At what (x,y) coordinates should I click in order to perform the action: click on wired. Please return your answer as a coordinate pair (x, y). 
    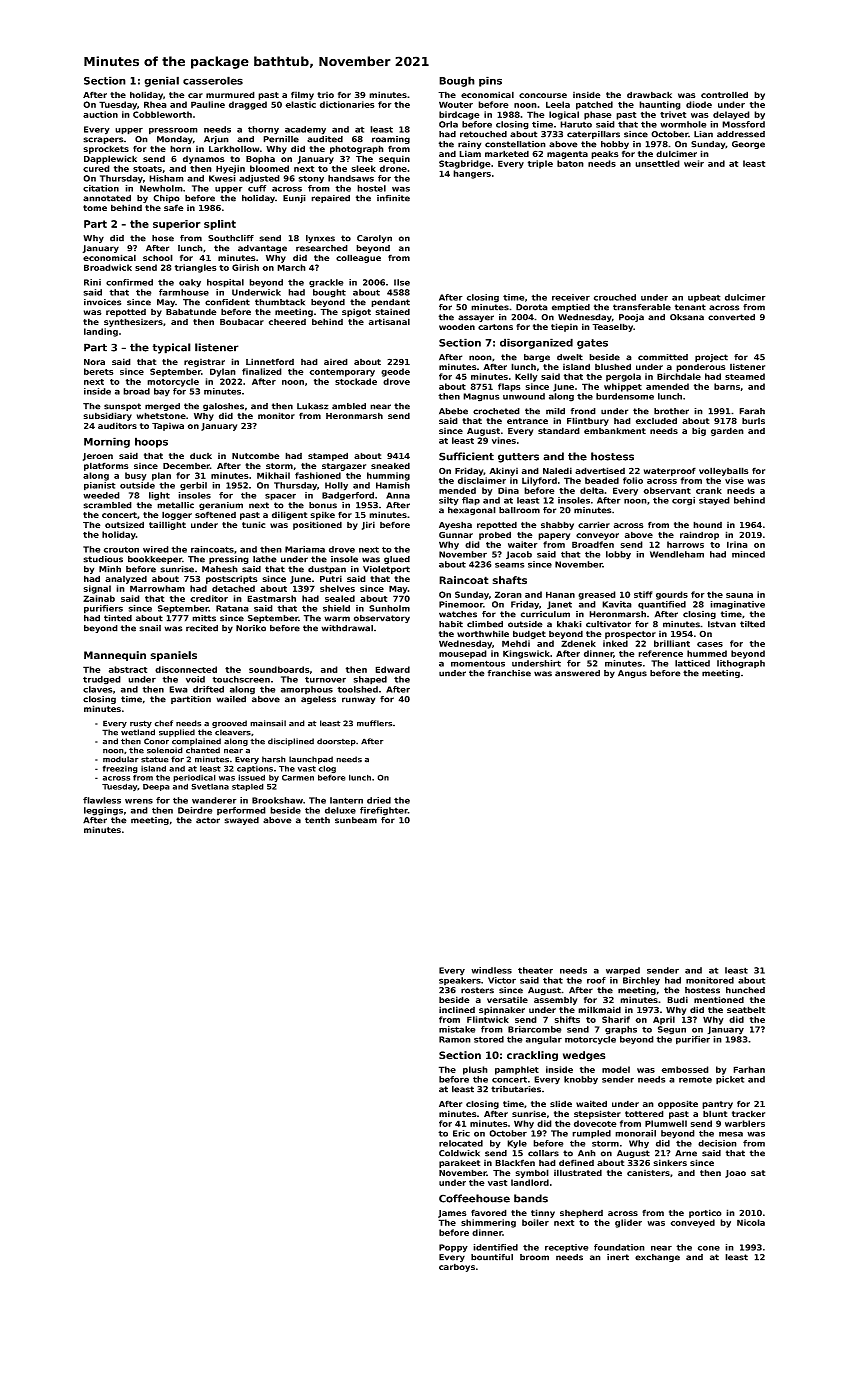
    Looking at the image, I should click on (156, 549).
